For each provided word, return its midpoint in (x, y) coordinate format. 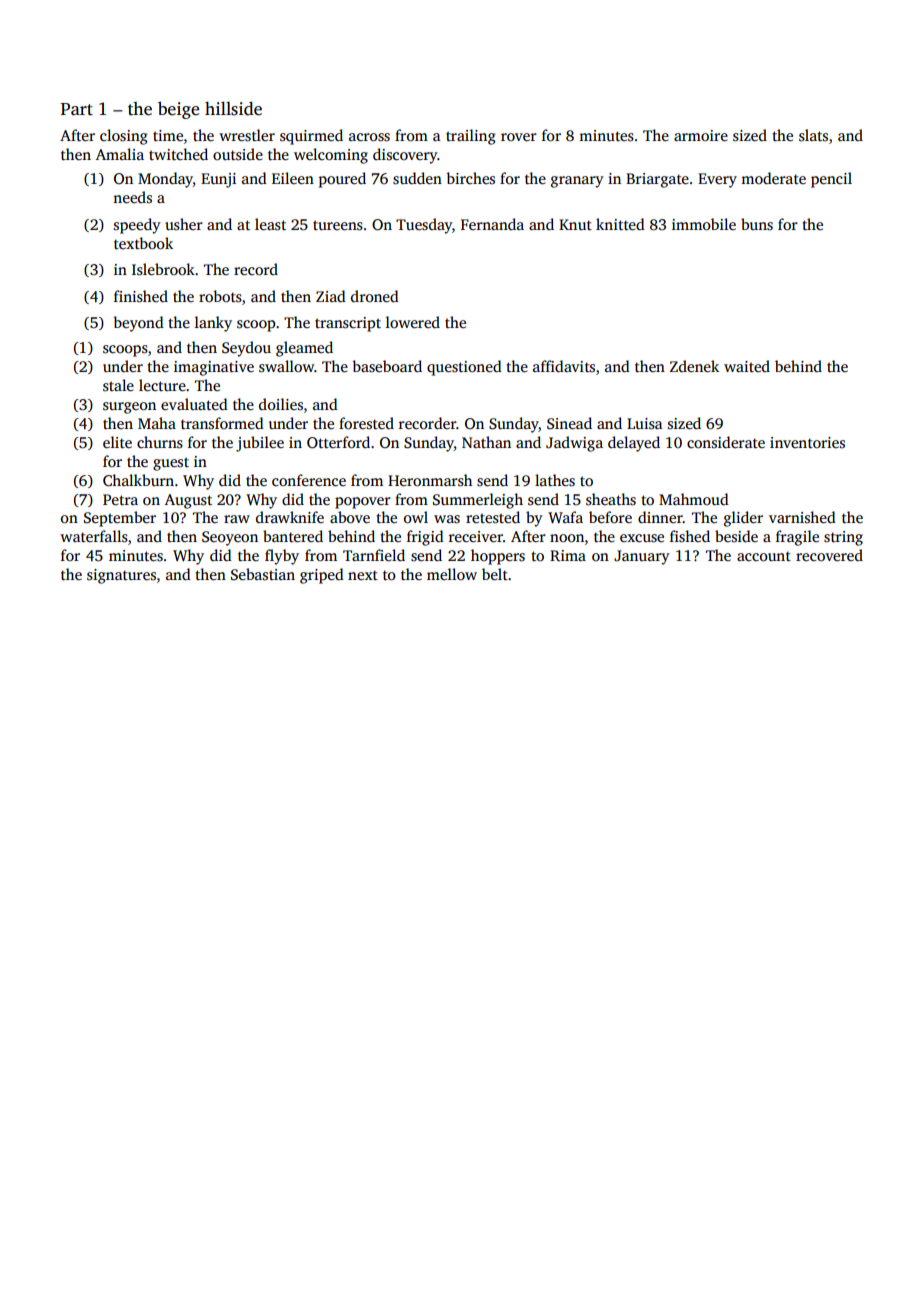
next (363, 575)
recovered (829, 555)
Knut (575, 224)
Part (77, 109)
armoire (701, 135)
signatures (121, 576)
